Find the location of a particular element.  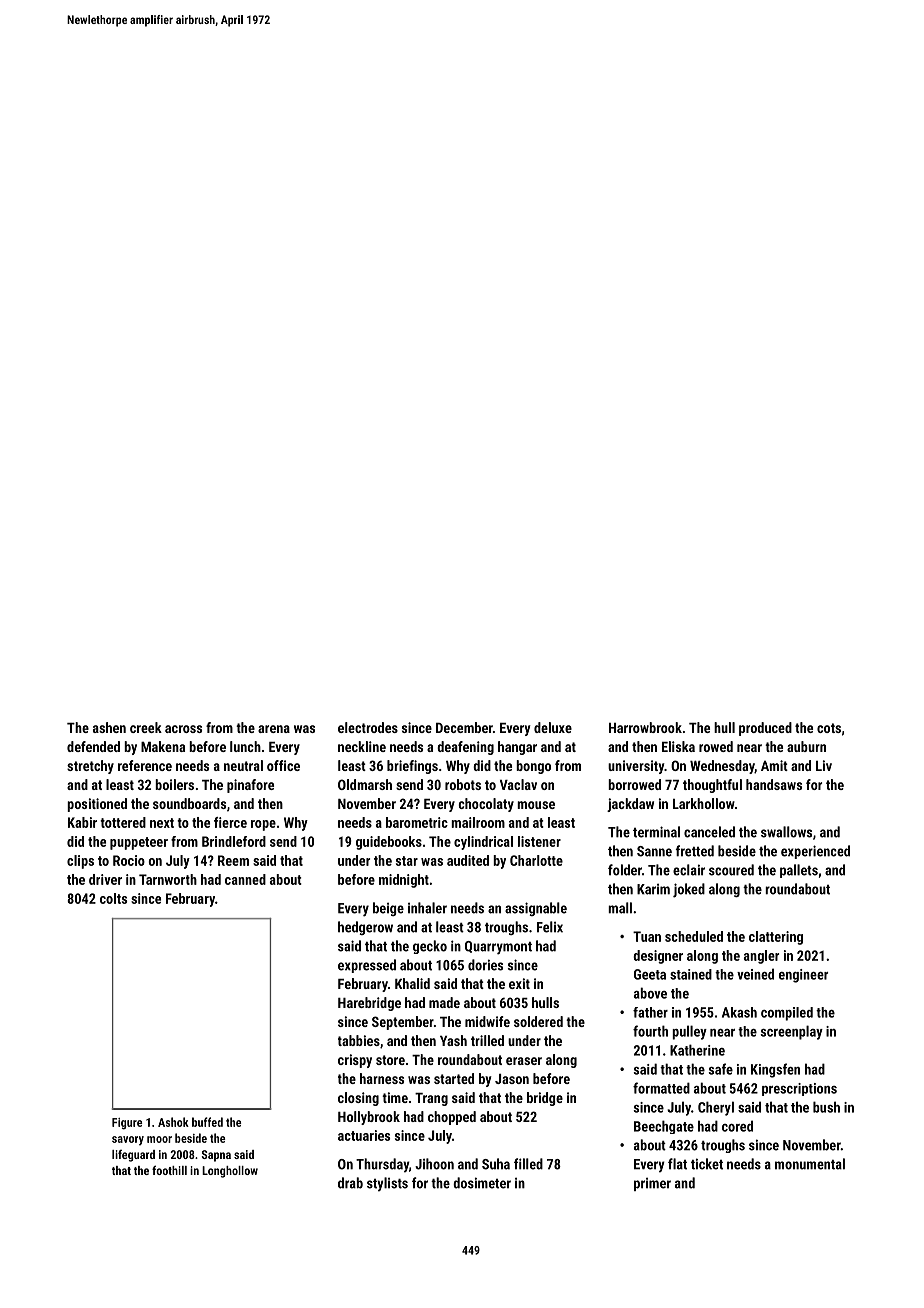

Karim is located at coordinates (653, 889).
